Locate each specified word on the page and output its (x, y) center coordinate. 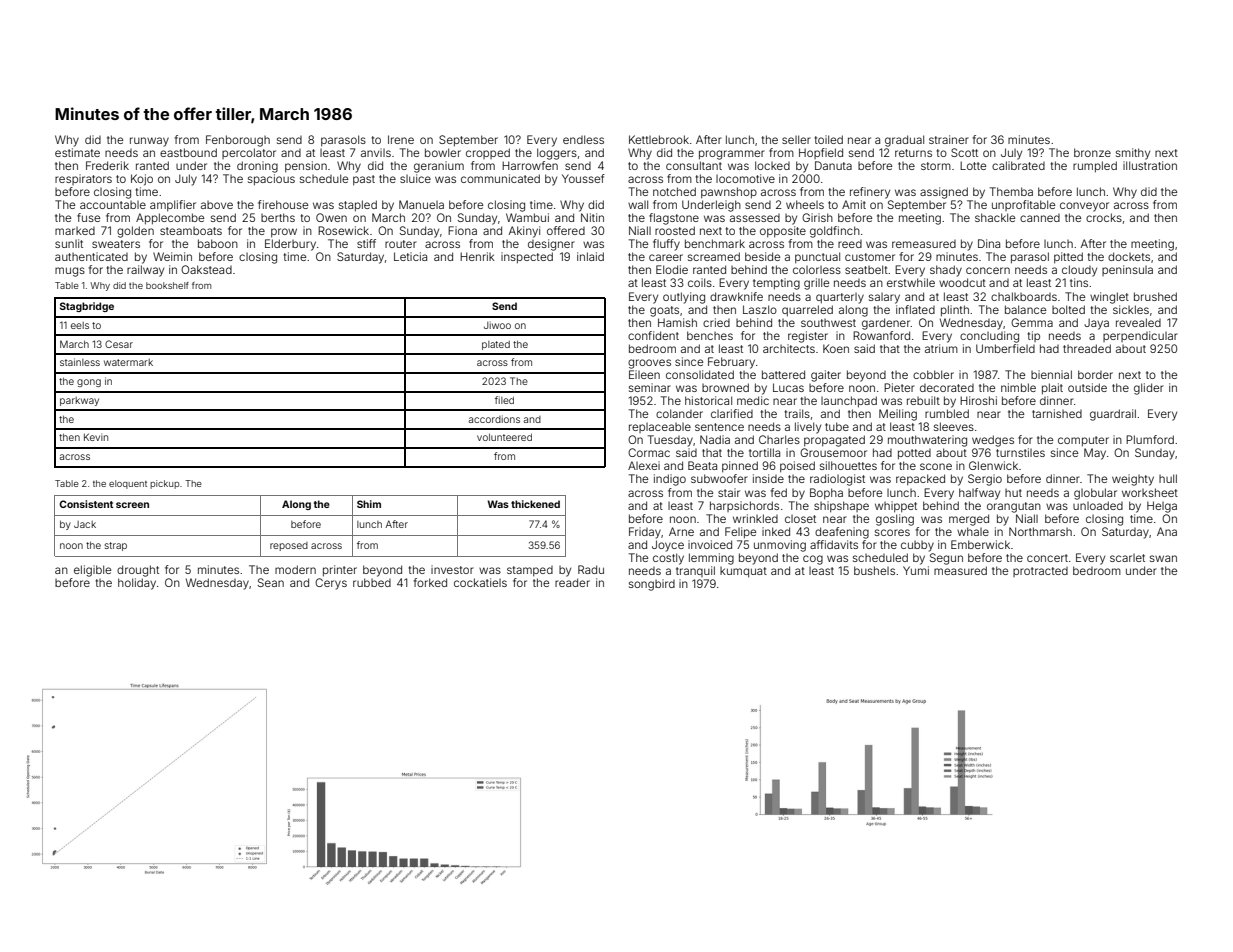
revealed (1138, 322)
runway (149, 142)
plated (496, 345)
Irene (401, 139)
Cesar (119, 344)
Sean (271, 582)
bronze (1092, 152)
